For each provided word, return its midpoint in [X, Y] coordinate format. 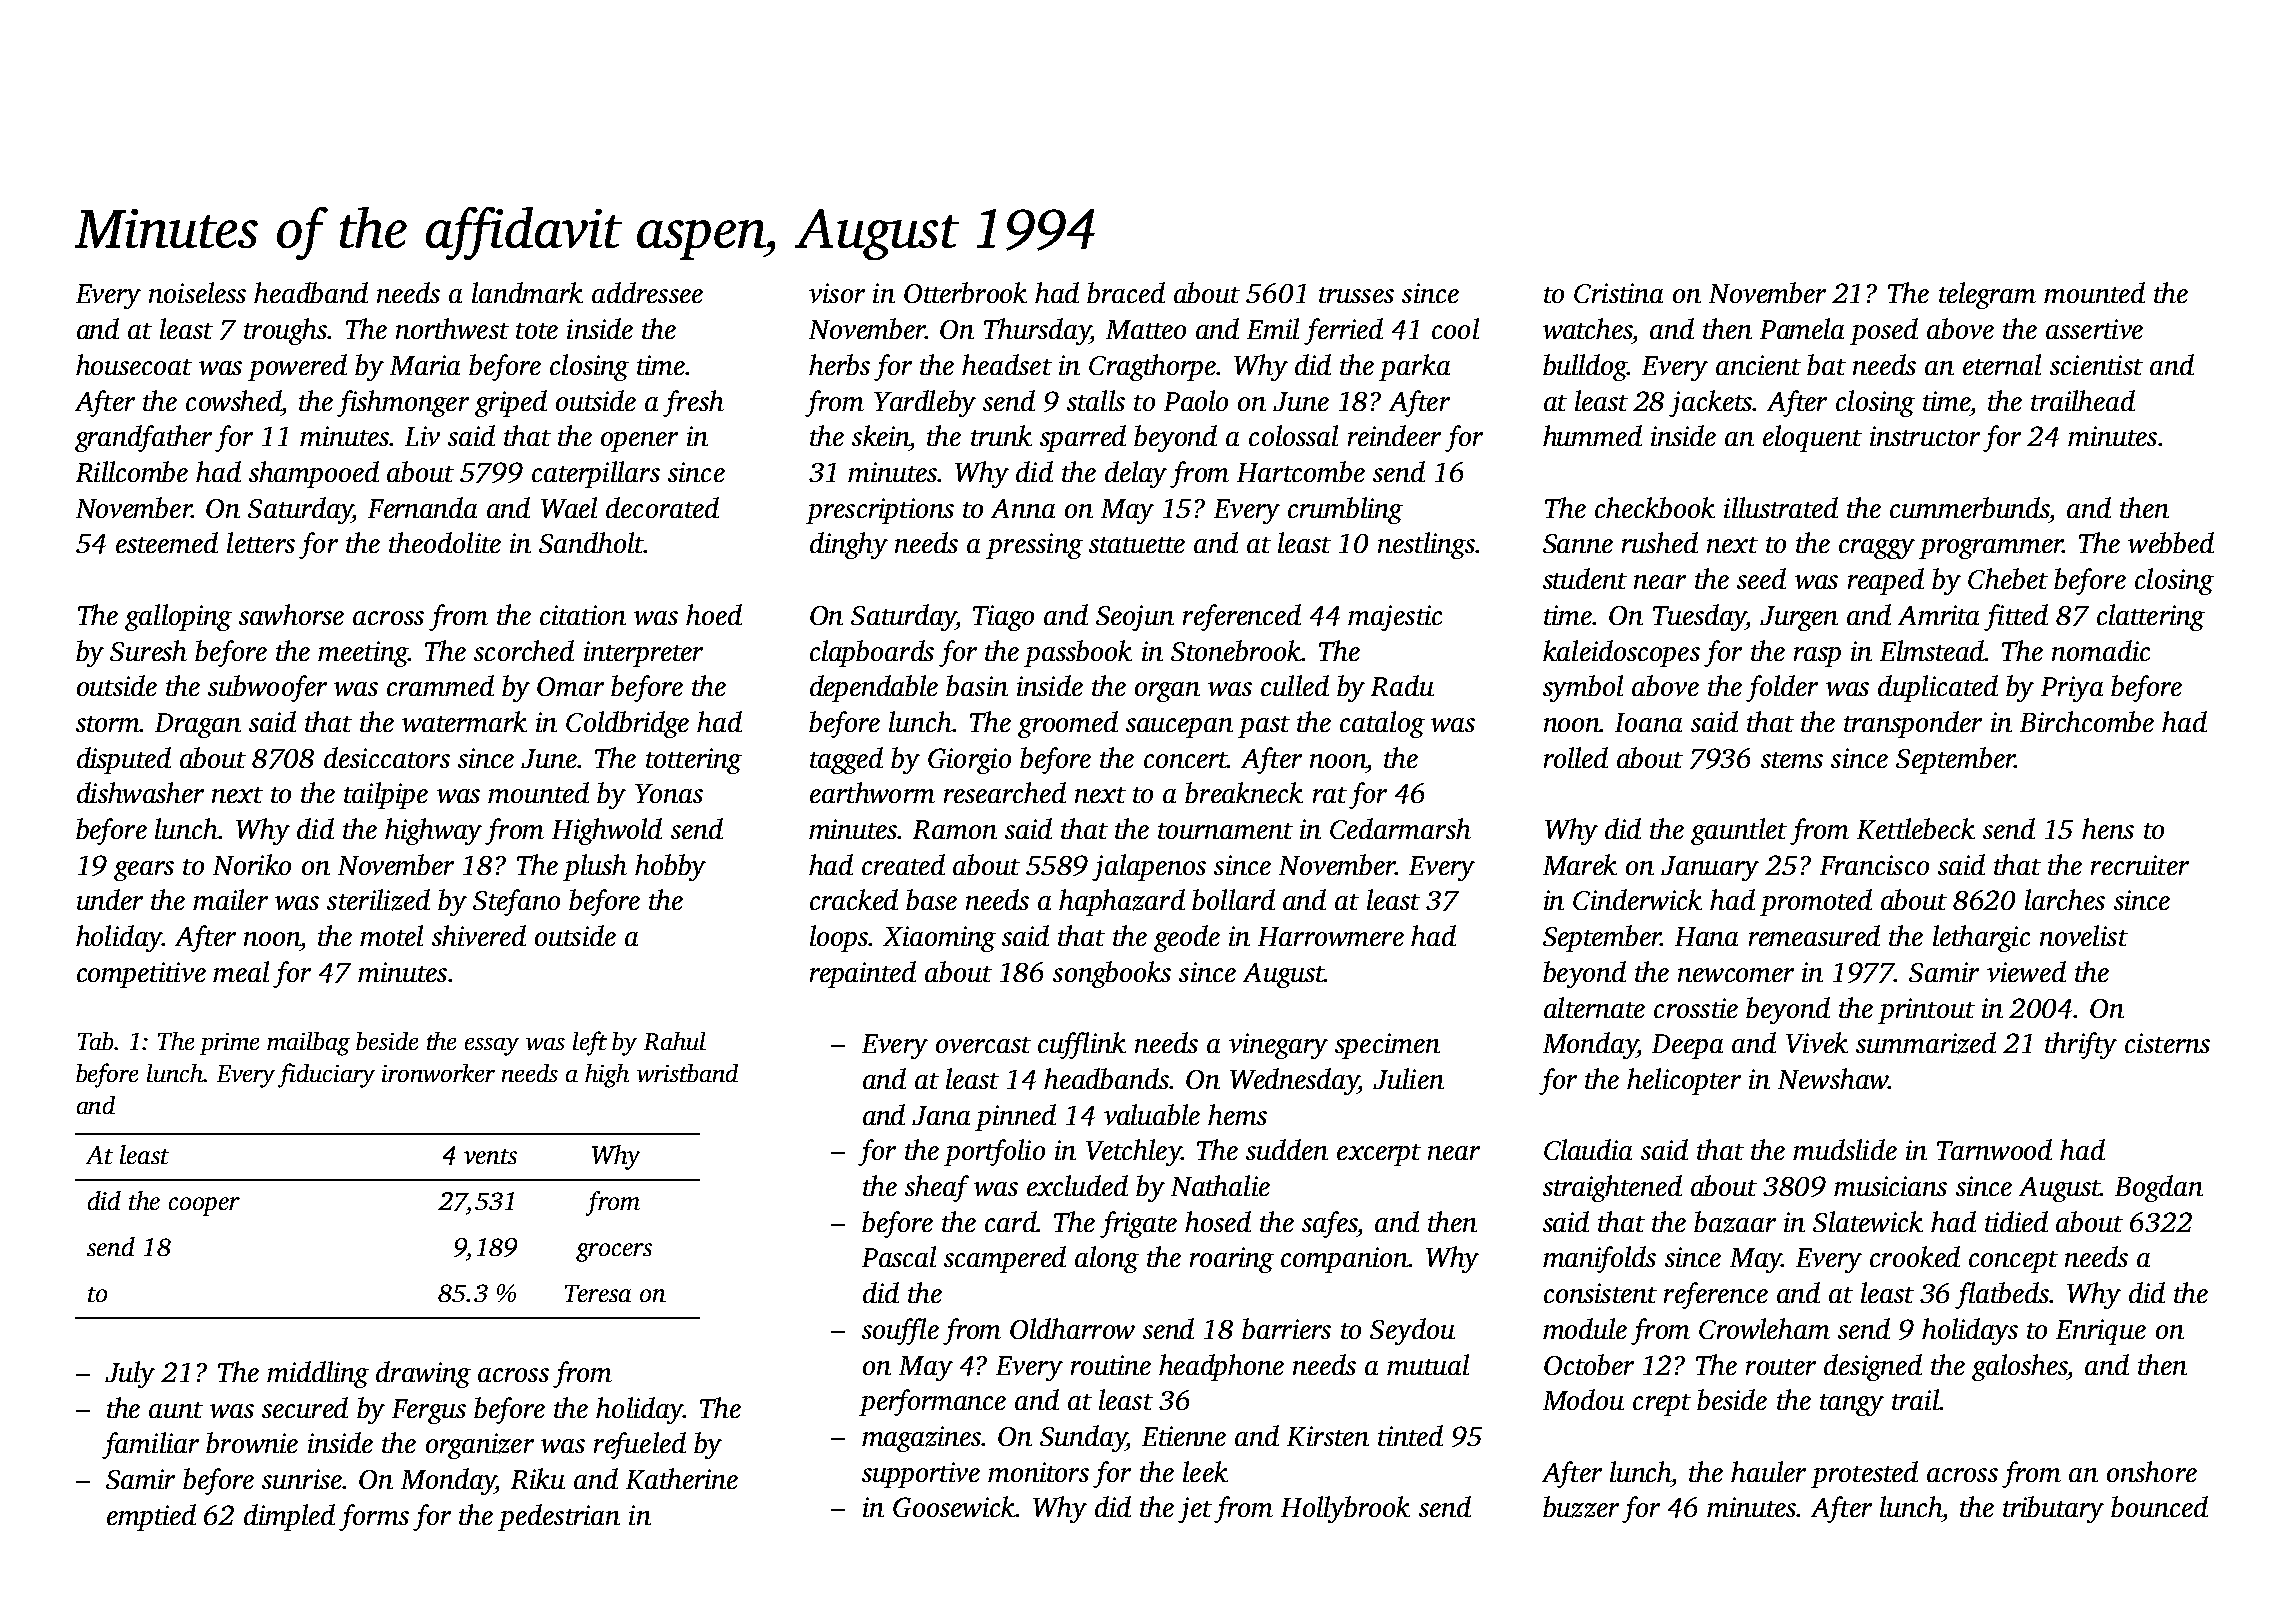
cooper [204, 1206]
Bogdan [2159, 1188]
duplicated [1938, 688]
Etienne [1184, 1436]
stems [1792, 760]
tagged [846, 760]
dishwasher [140, 792]
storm [108, 724]
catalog [1382, 724]
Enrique [2101, 1332]
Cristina [1618, 293]
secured [305, 1407]
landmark [527, 292]
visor [837, 293]
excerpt [1379, 1155]
